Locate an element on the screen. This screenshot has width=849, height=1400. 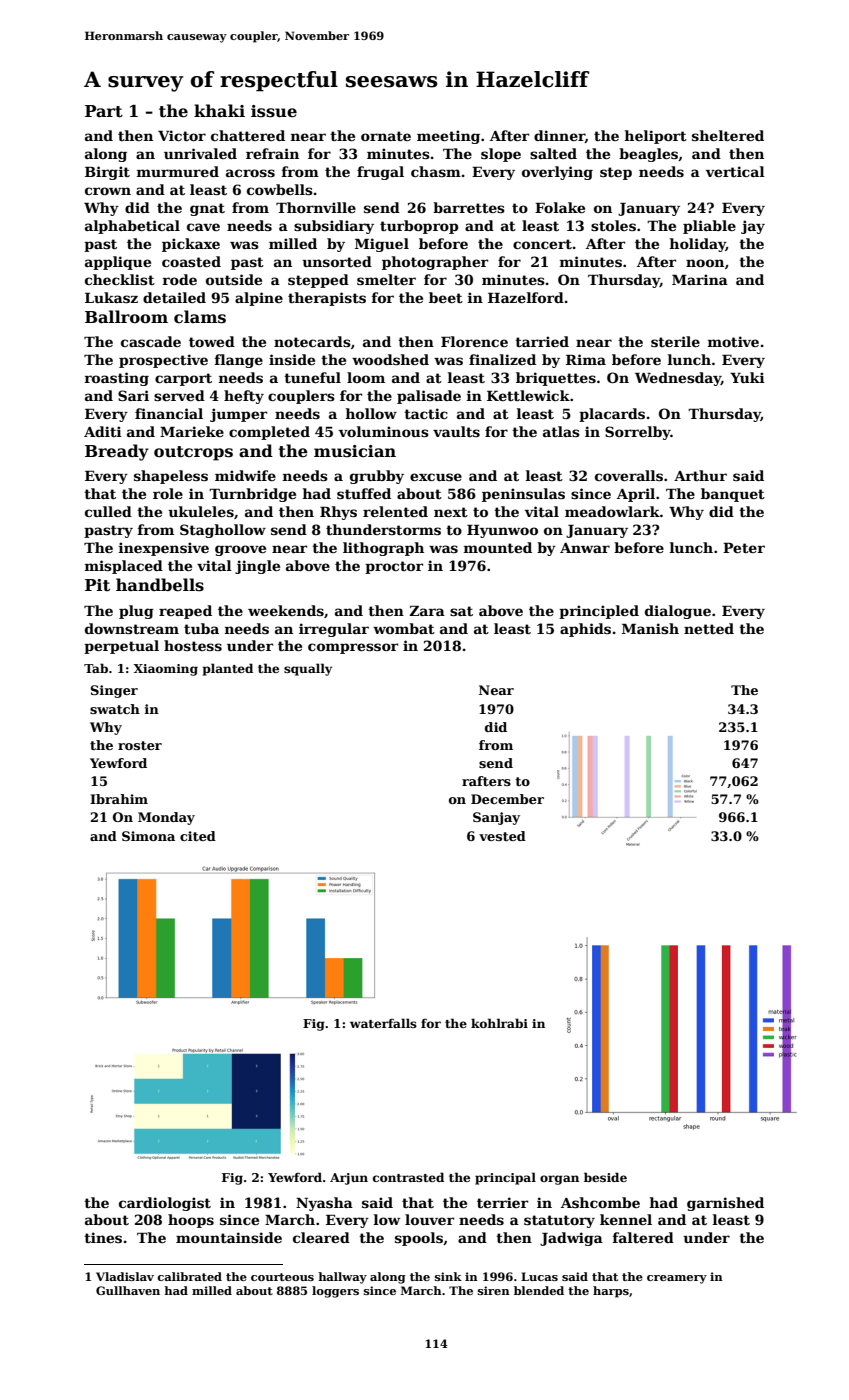
vertical is located at coordinates (735, 171).
